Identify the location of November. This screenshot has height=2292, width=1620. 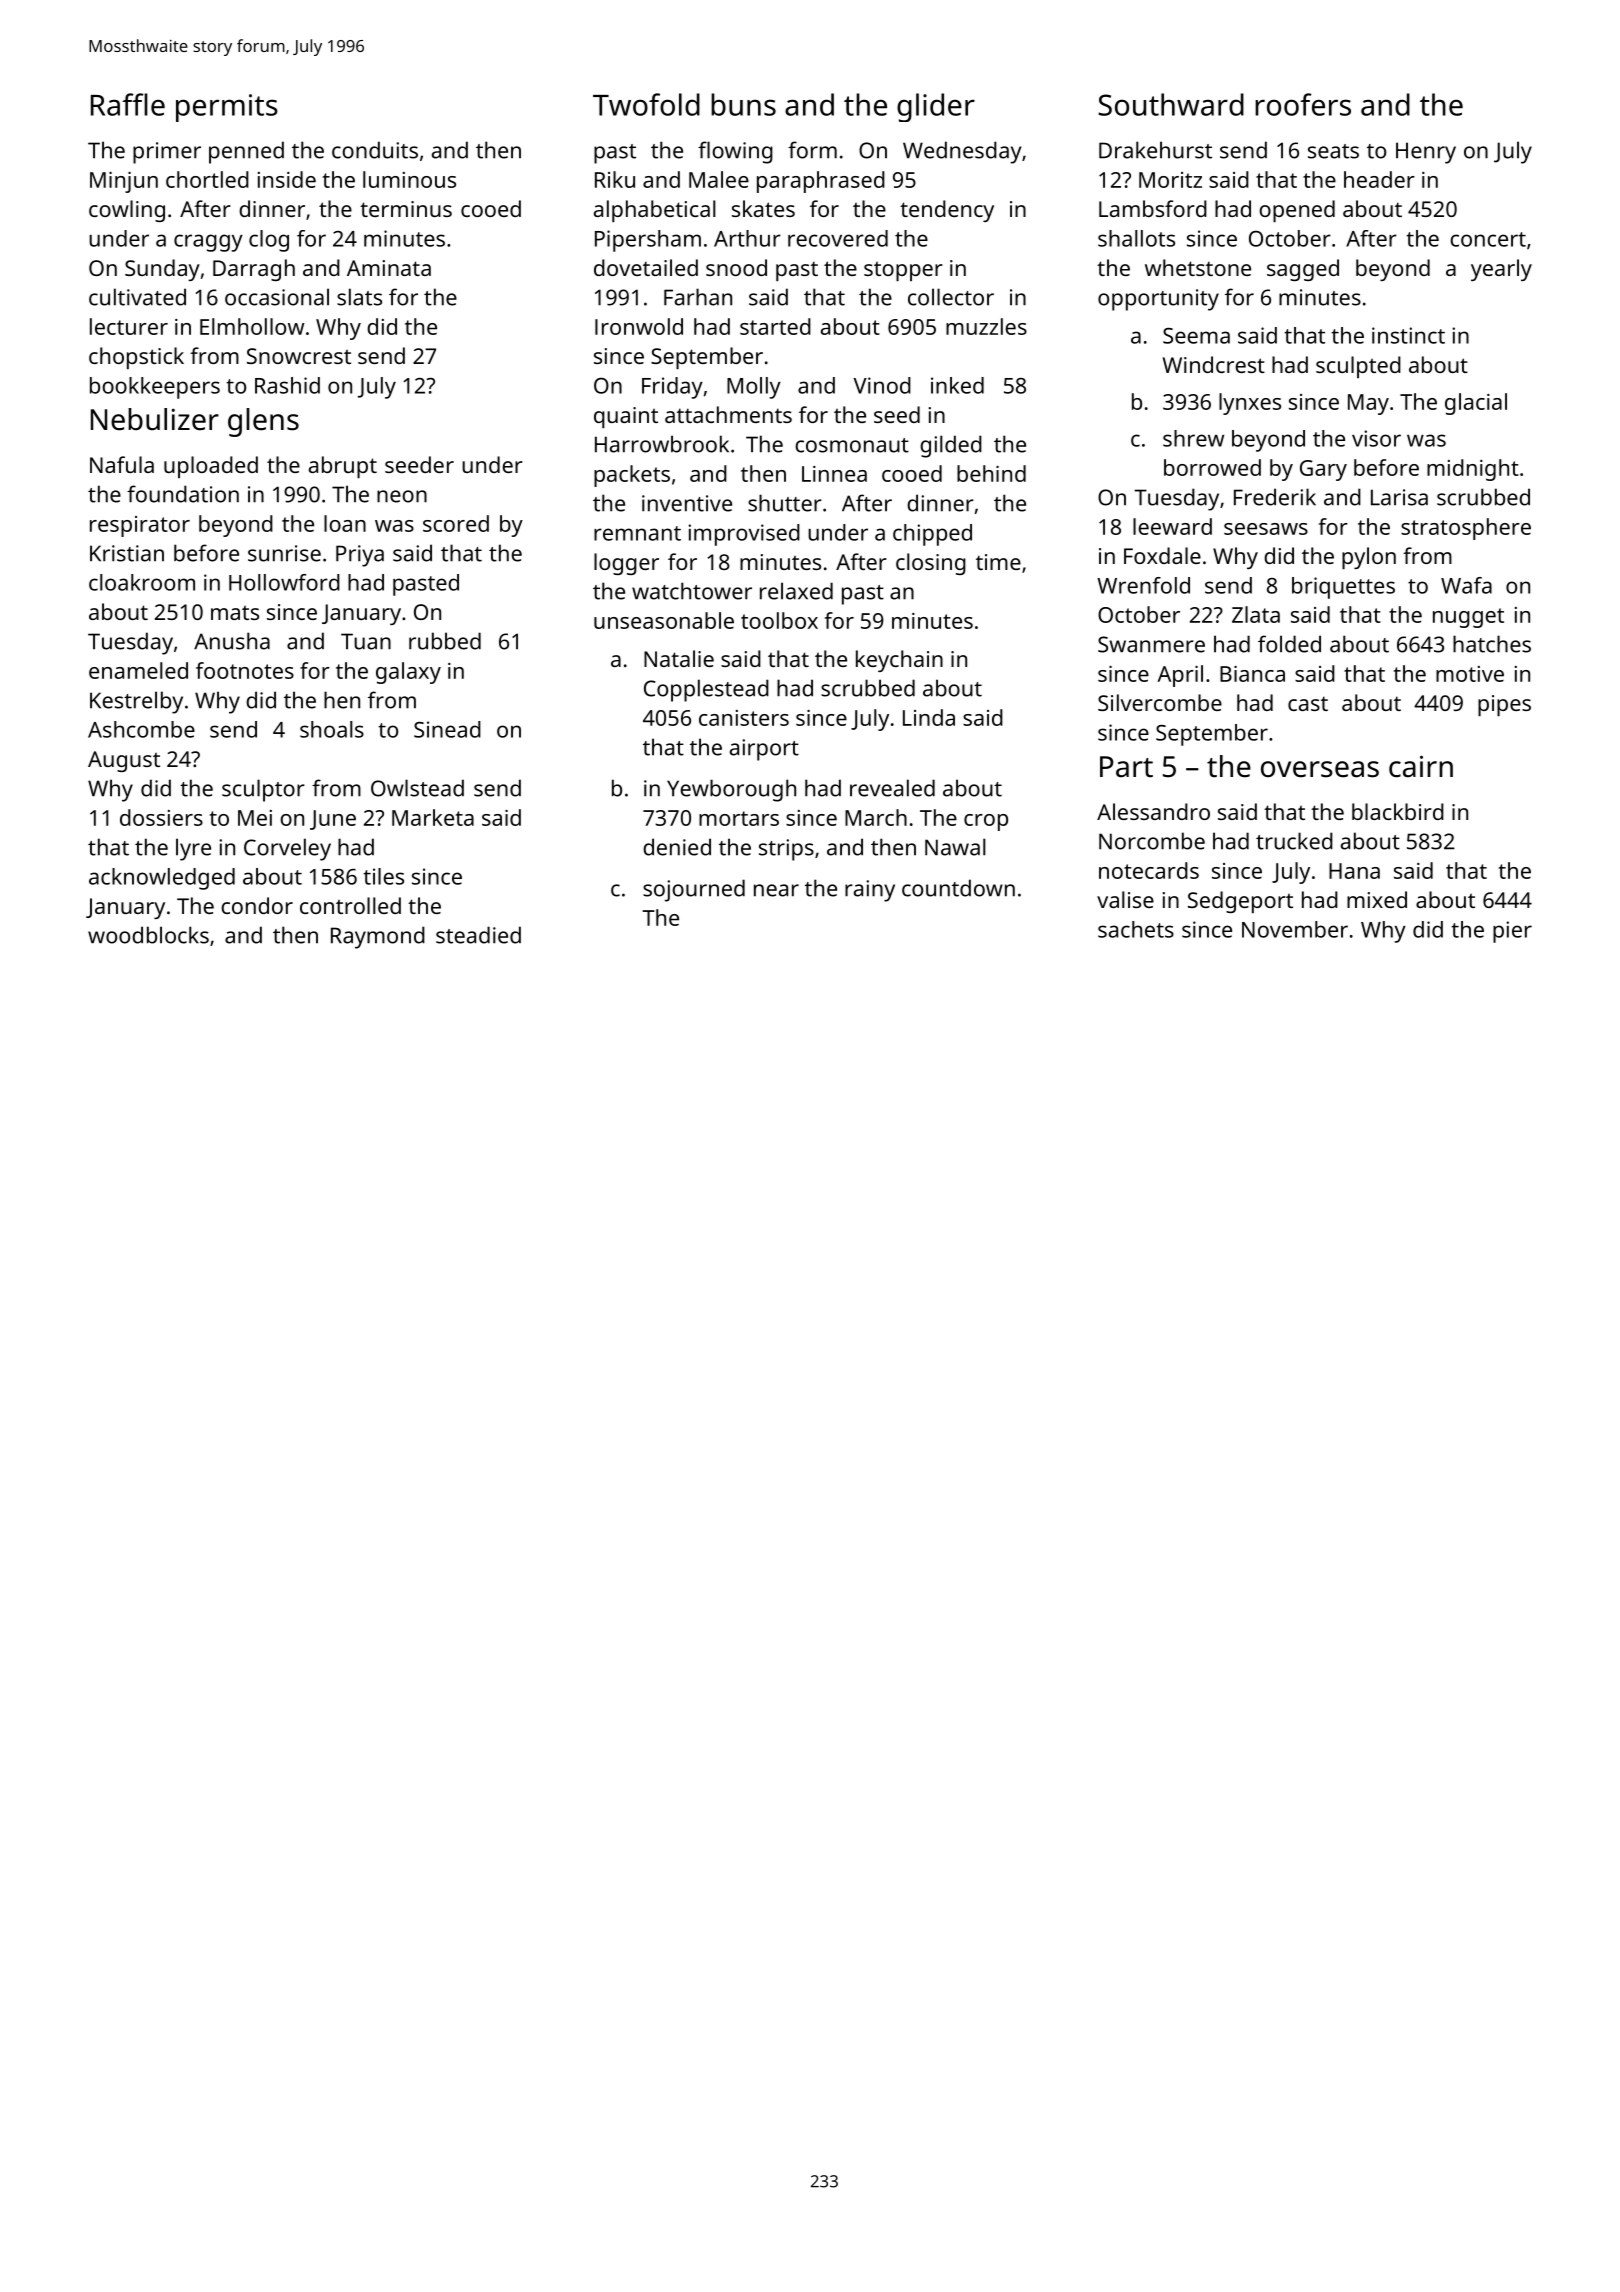
(1295, 929).
